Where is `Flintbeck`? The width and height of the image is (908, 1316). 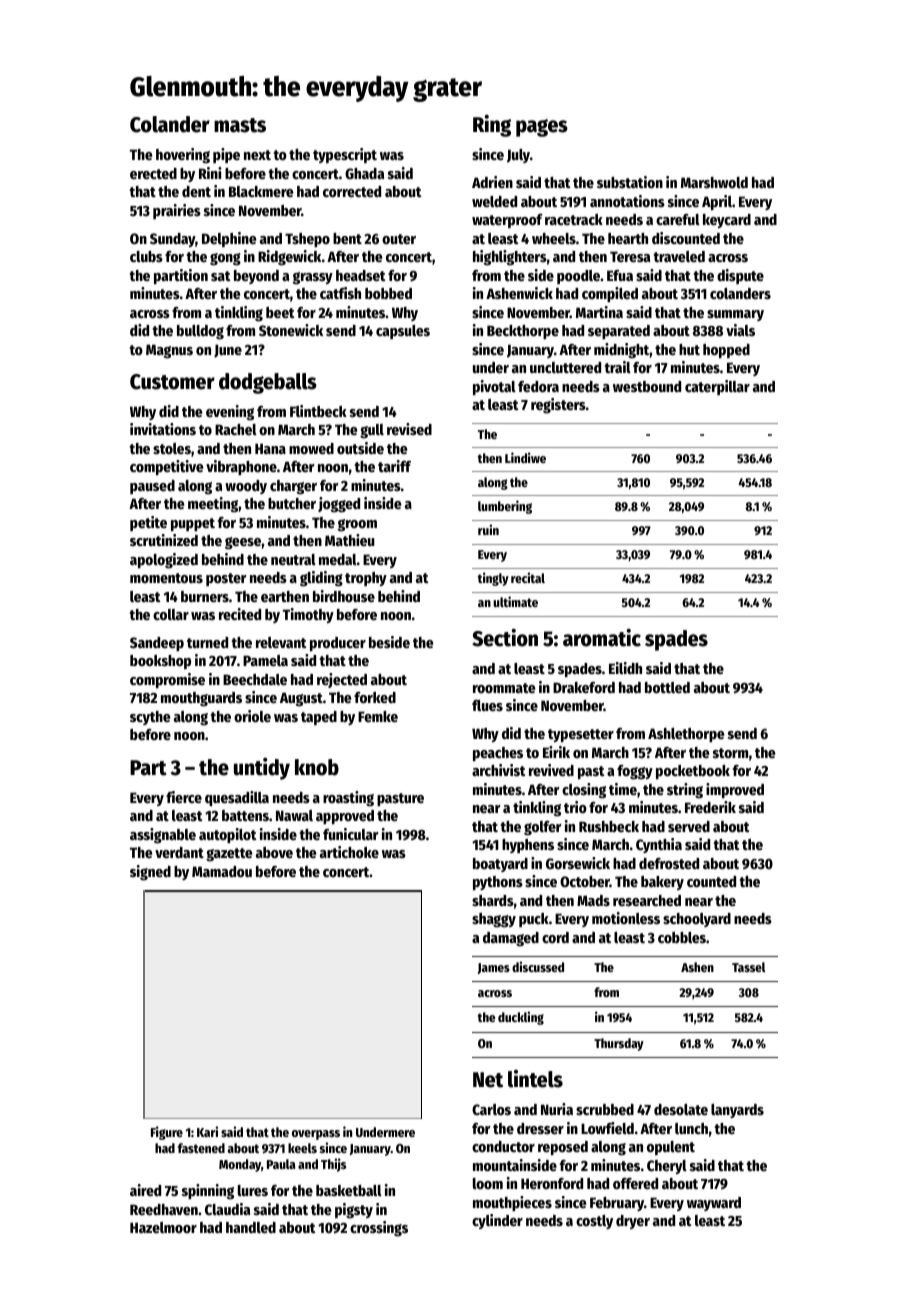
Flintbeck is located at coordinates (318, 411).
